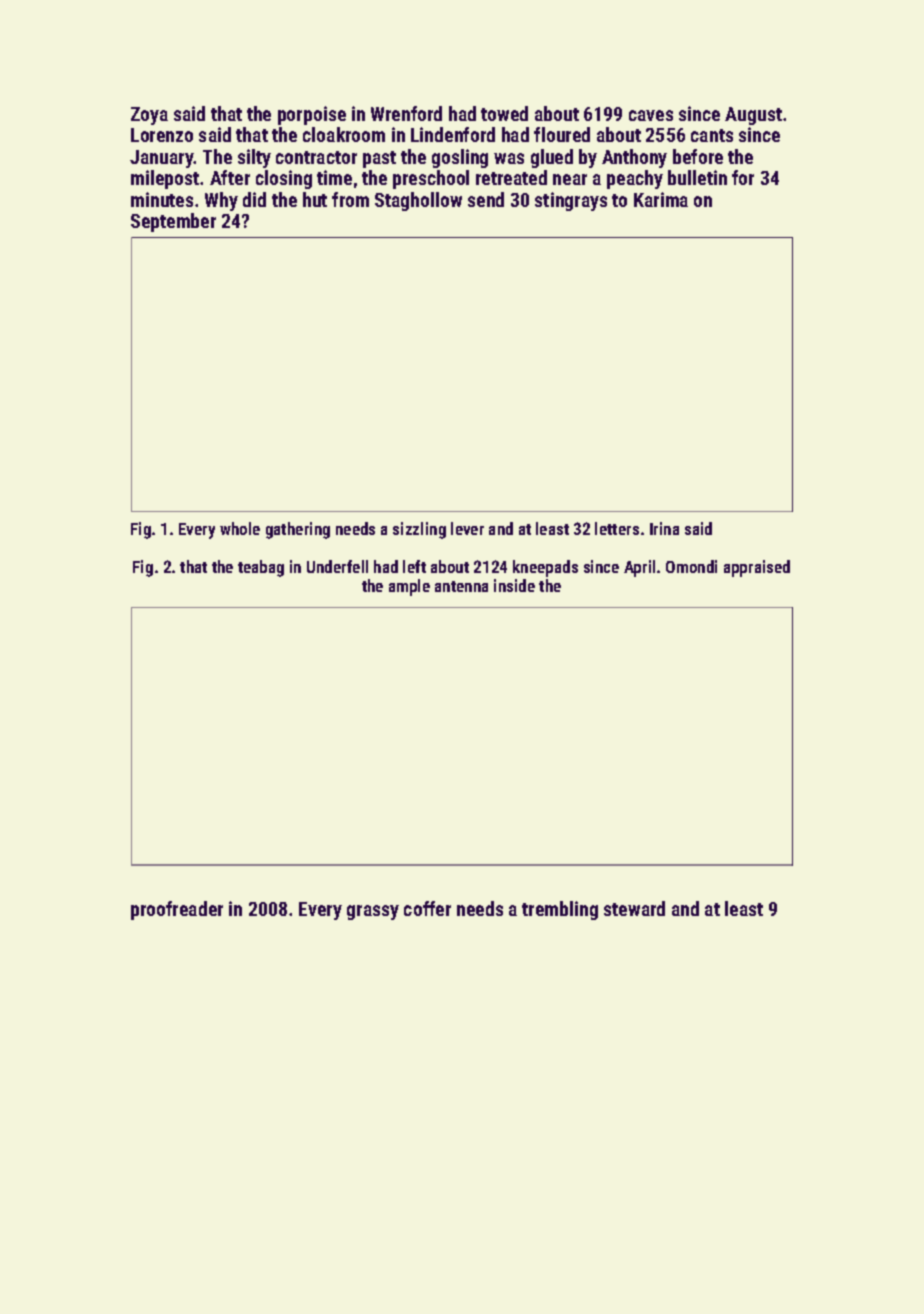 This document has width=924, height=1314. I want to click on teabag, so click(261, 568).
